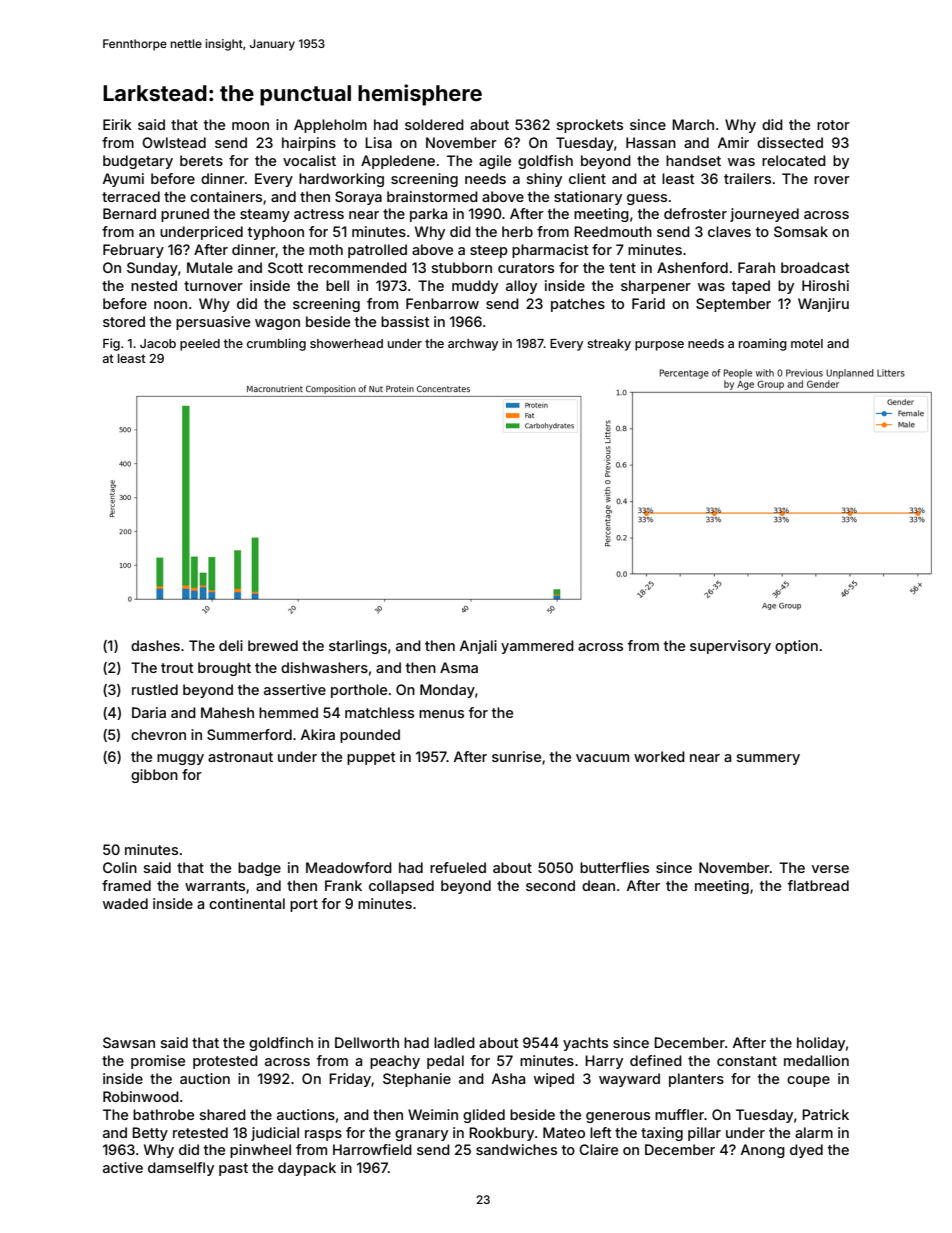  Describe the element at coordinates (807, 343) in the image. I see `motel` at that location.
